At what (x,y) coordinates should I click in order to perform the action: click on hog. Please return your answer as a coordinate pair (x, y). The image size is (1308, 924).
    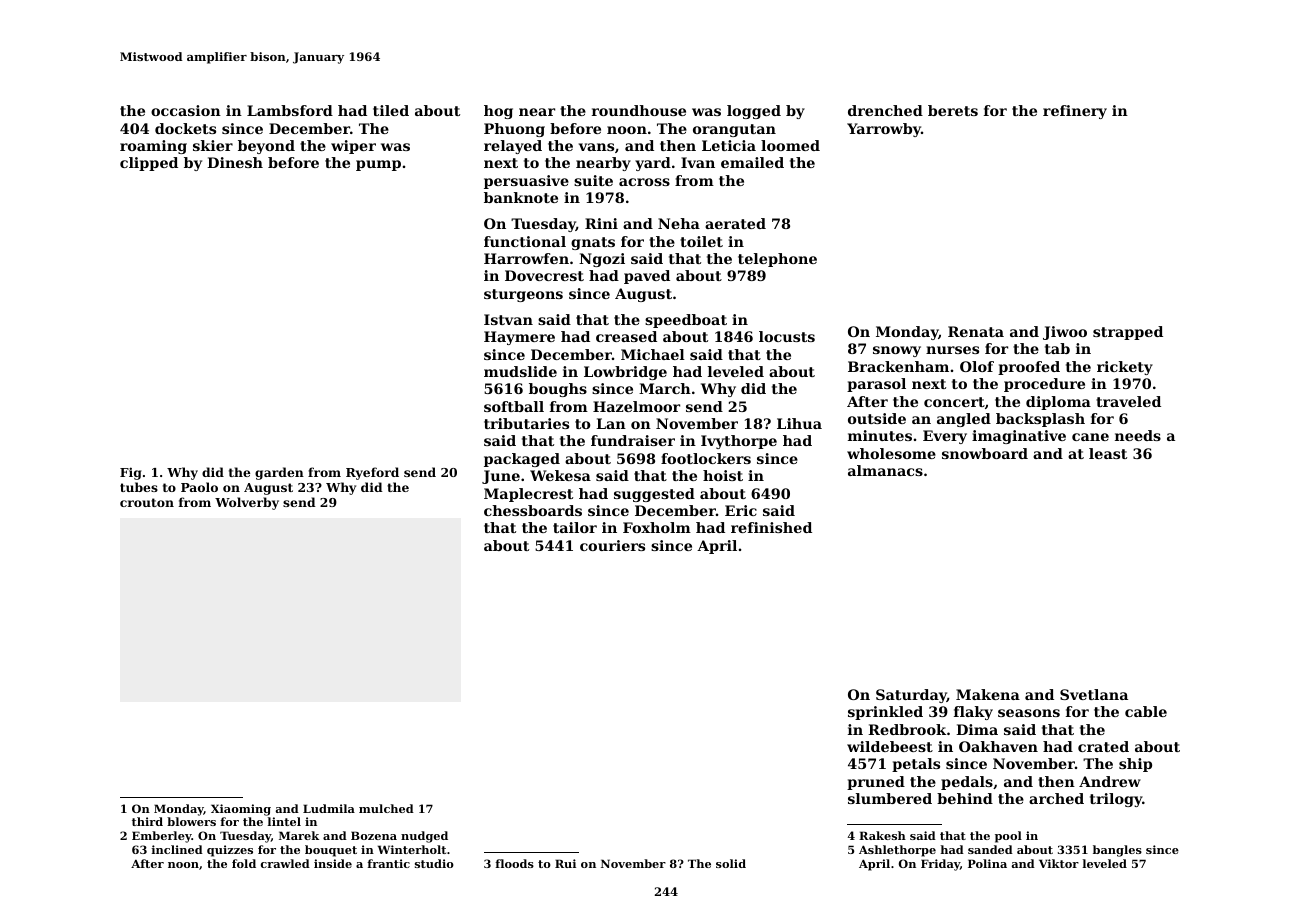
    Looking at the image, I should click on (498, 112).
